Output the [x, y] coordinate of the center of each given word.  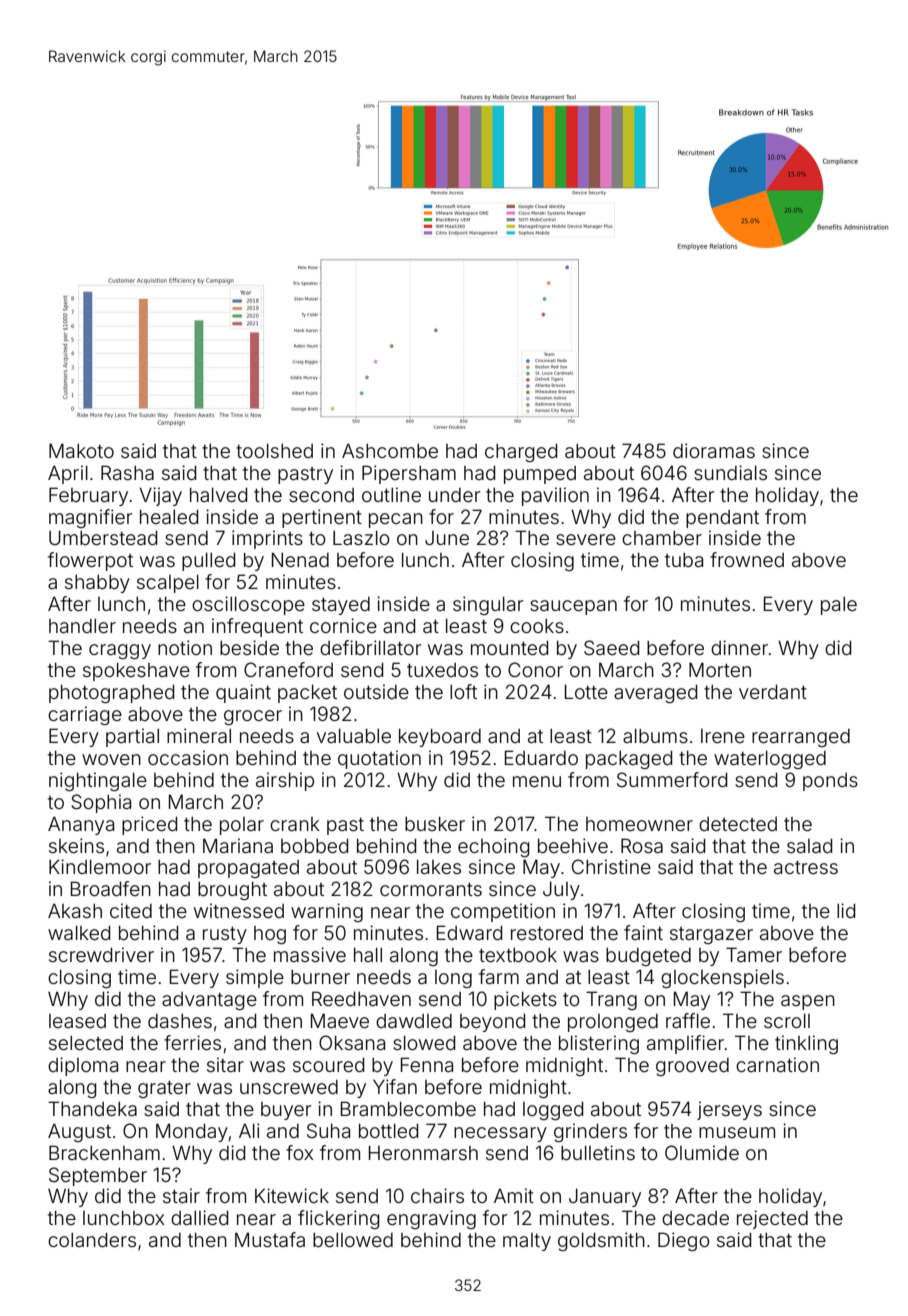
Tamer [754, 954]
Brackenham [104, 1152]
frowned [747, 559]
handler [82, 626]
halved [218, 495]
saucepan [573, 607]
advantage [209, 1001]
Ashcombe [390, 450]
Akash [75, 910]
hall [368, 955]
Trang [611, 1000]
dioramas [714, 450]
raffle [688, 1020]
